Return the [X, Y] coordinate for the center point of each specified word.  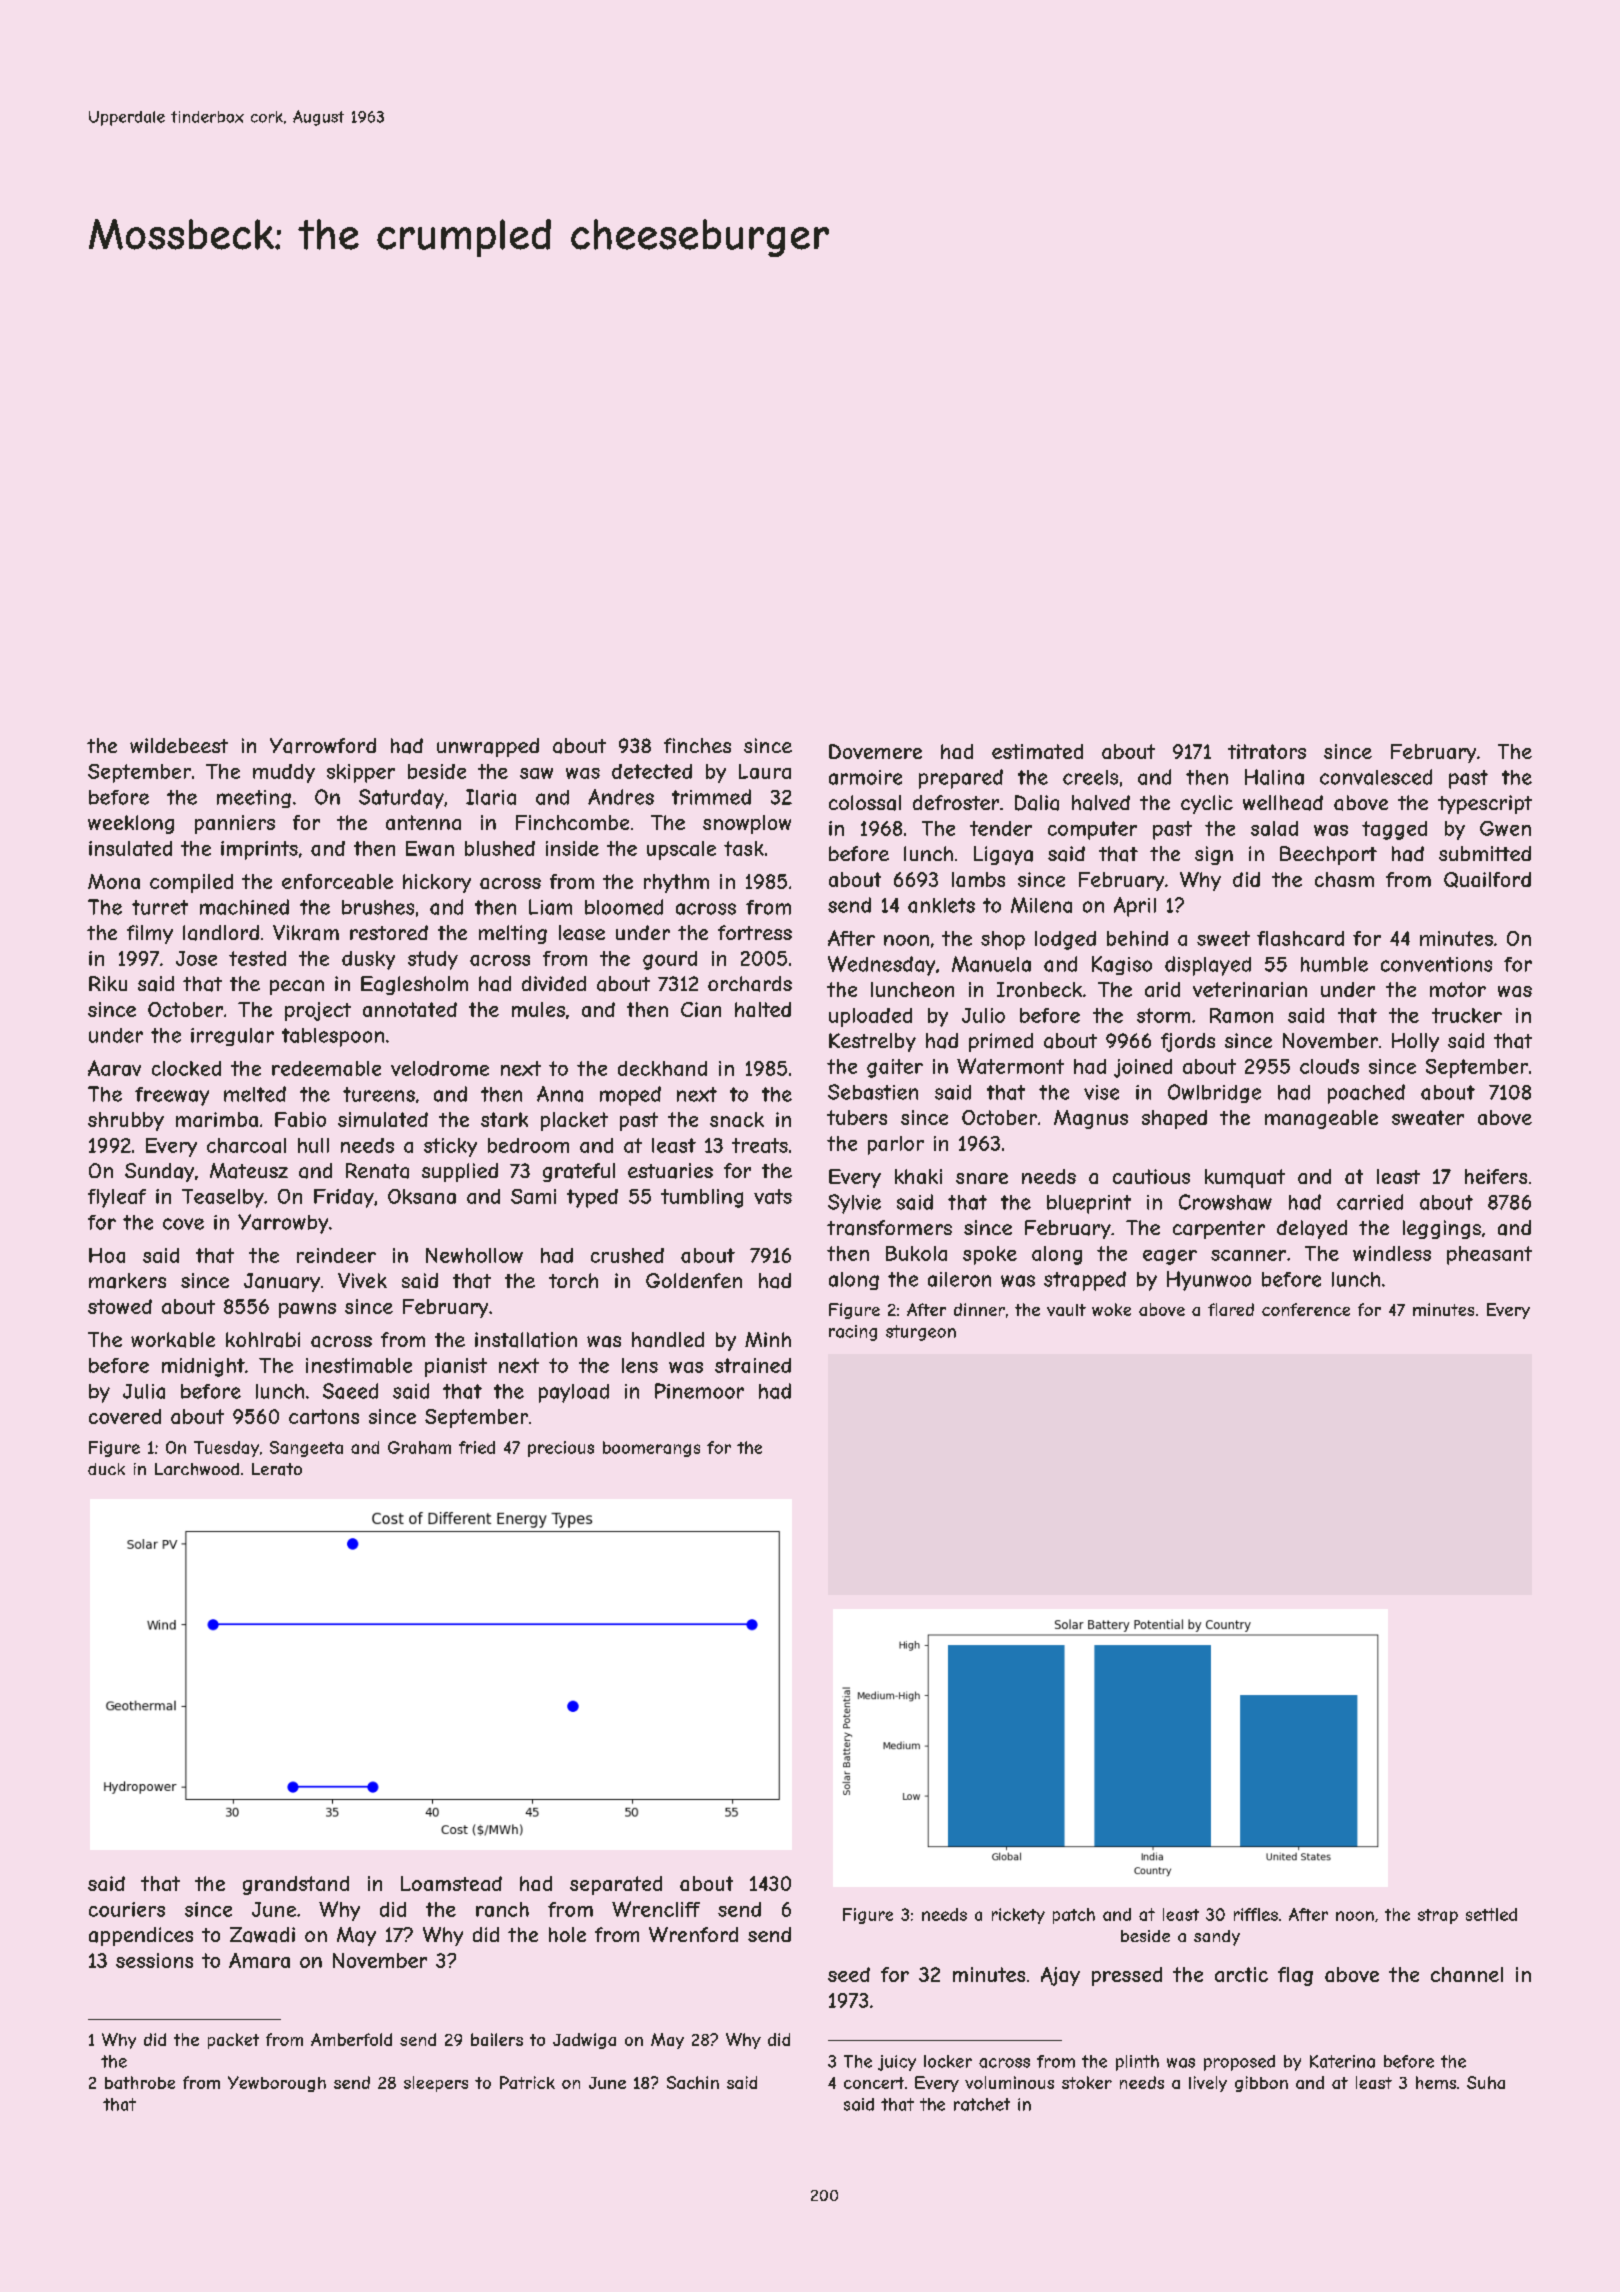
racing [853, 1333]
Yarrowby [283, 1224]
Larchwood [197, 1469]
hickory [437, 883]
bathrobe [140, 2082]
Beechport [1328, 855]
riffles [1256, 1914]
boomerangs [651, 1449]
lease [582, 933]
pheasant [1489, 1255]
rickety [1018, 1916]
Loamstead [451, 1883]
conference [1306, 1309]
